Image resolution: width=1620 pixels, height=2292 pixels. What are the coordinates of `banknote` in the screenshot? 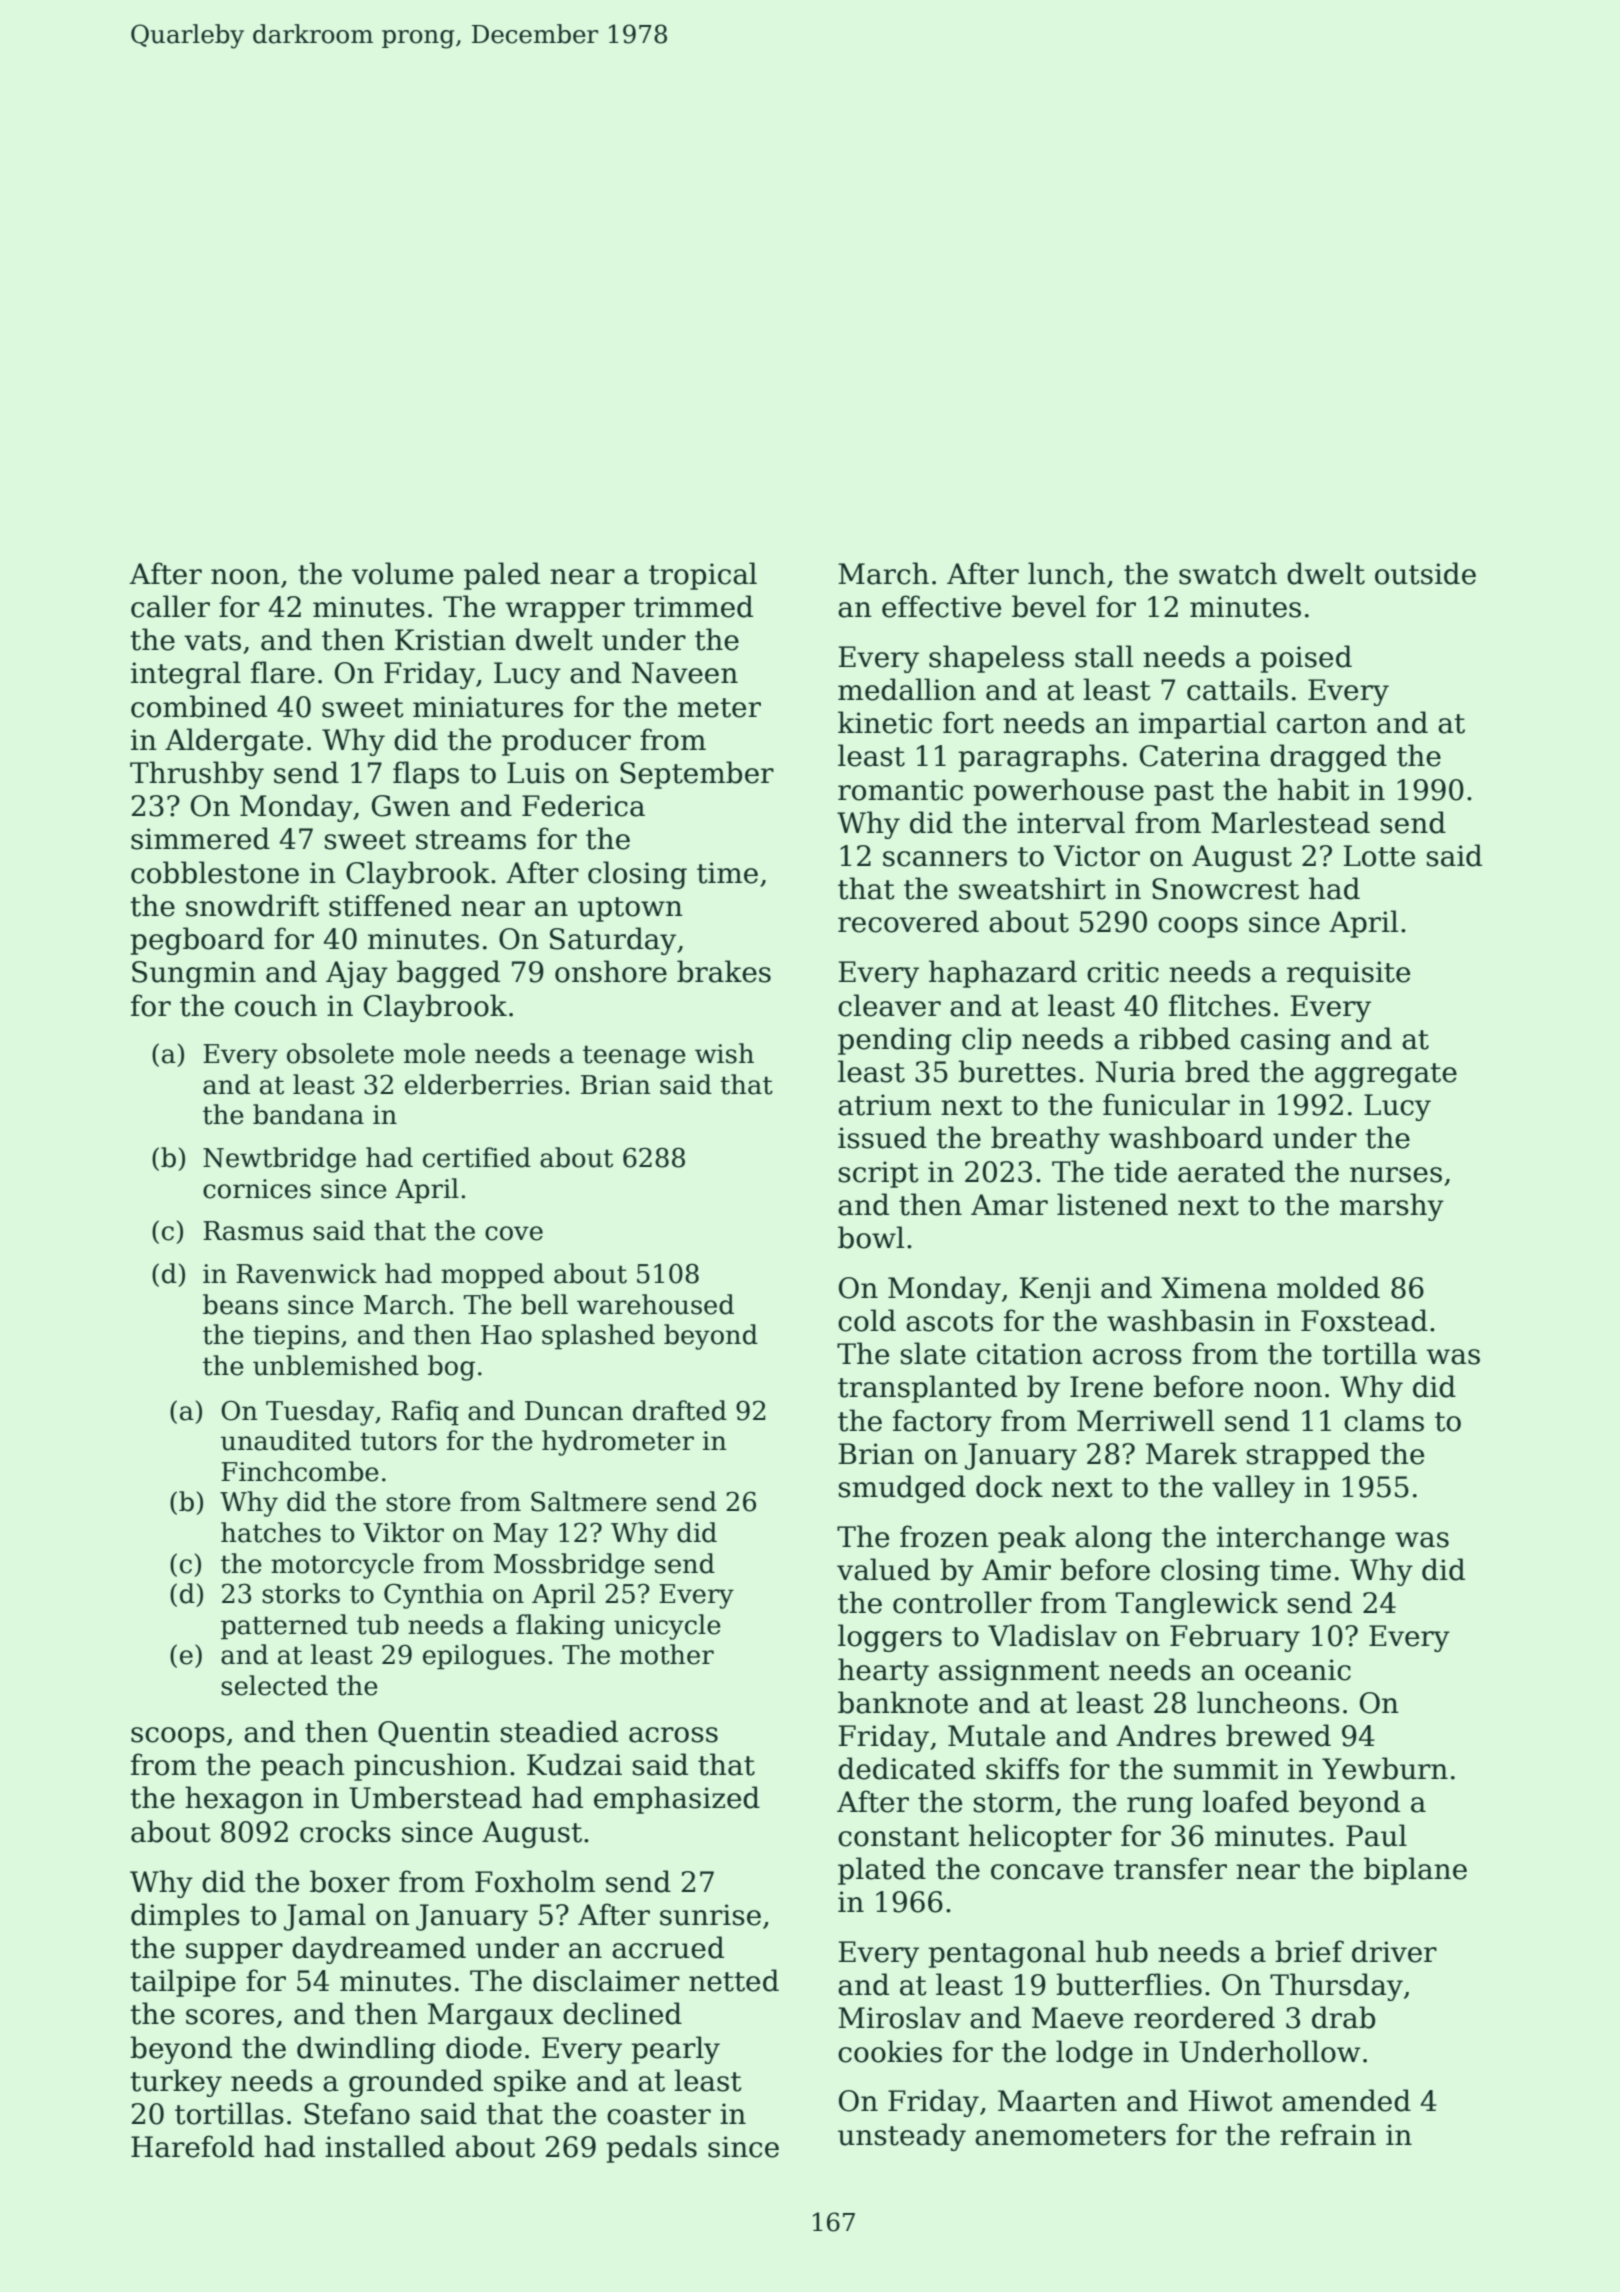 It's located at (903, 1702).
